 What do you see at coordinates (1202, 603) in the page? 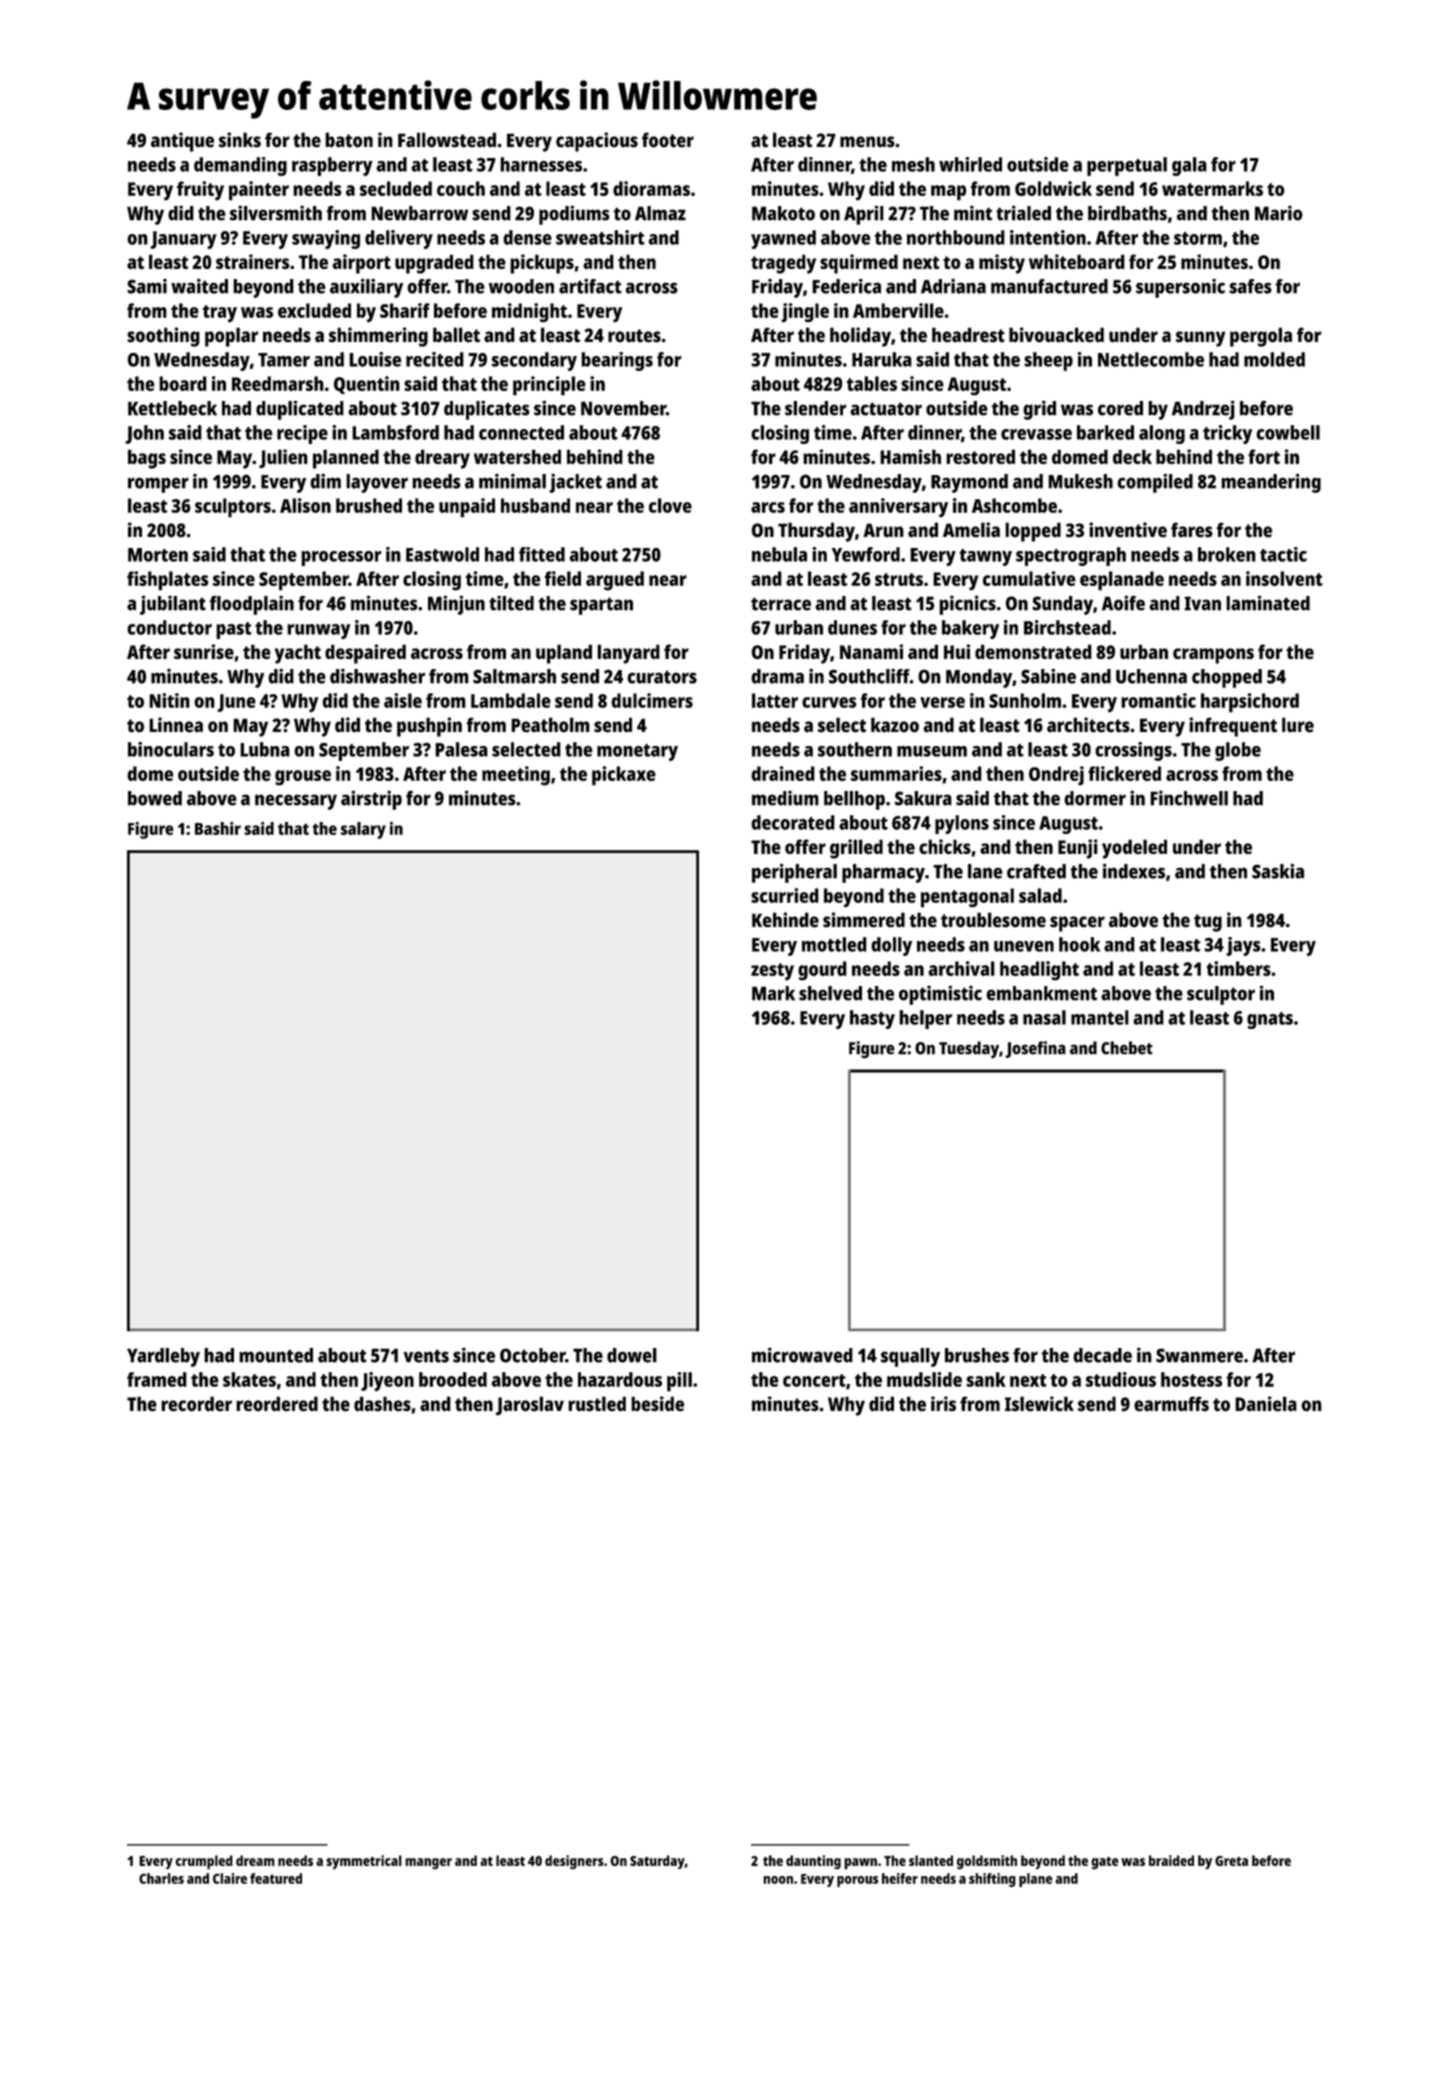
I see `Ivan` at bounding box center [1202, 603].
